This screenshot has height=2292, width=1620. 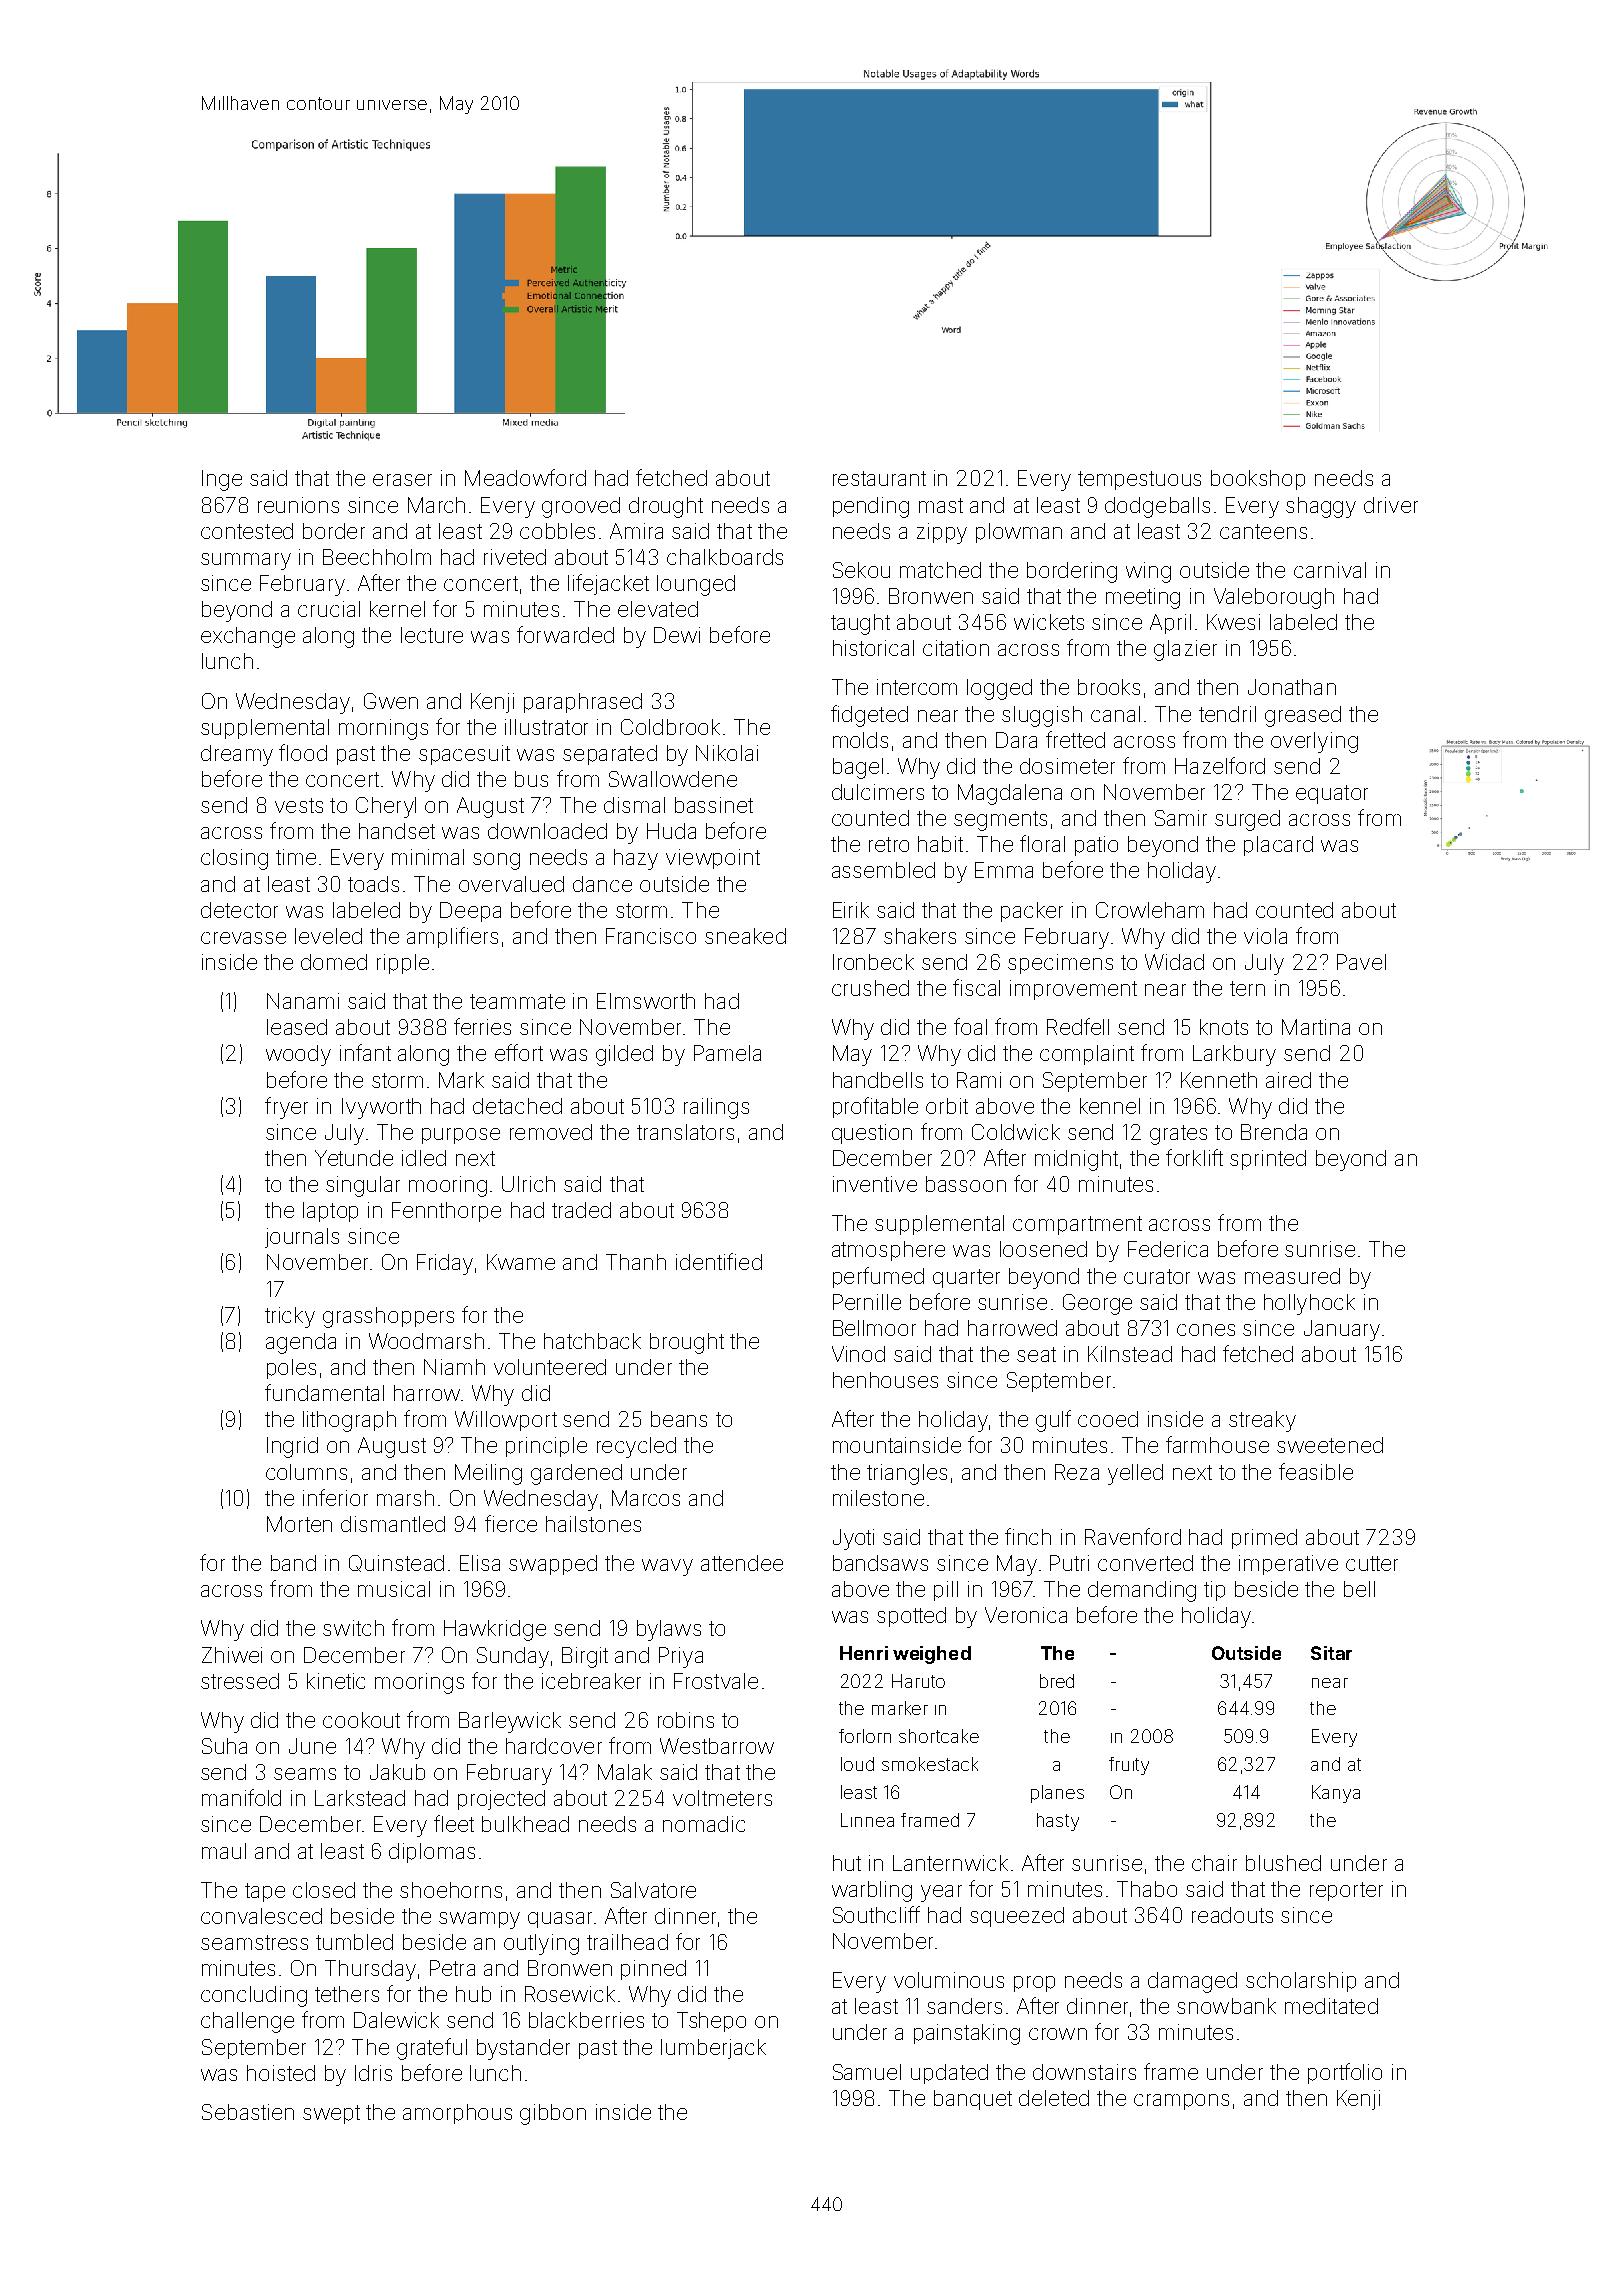 What do you see at coordinates (519, 1052) in the screenshot?
I see `effort` at bounding box center [519, 1052].
